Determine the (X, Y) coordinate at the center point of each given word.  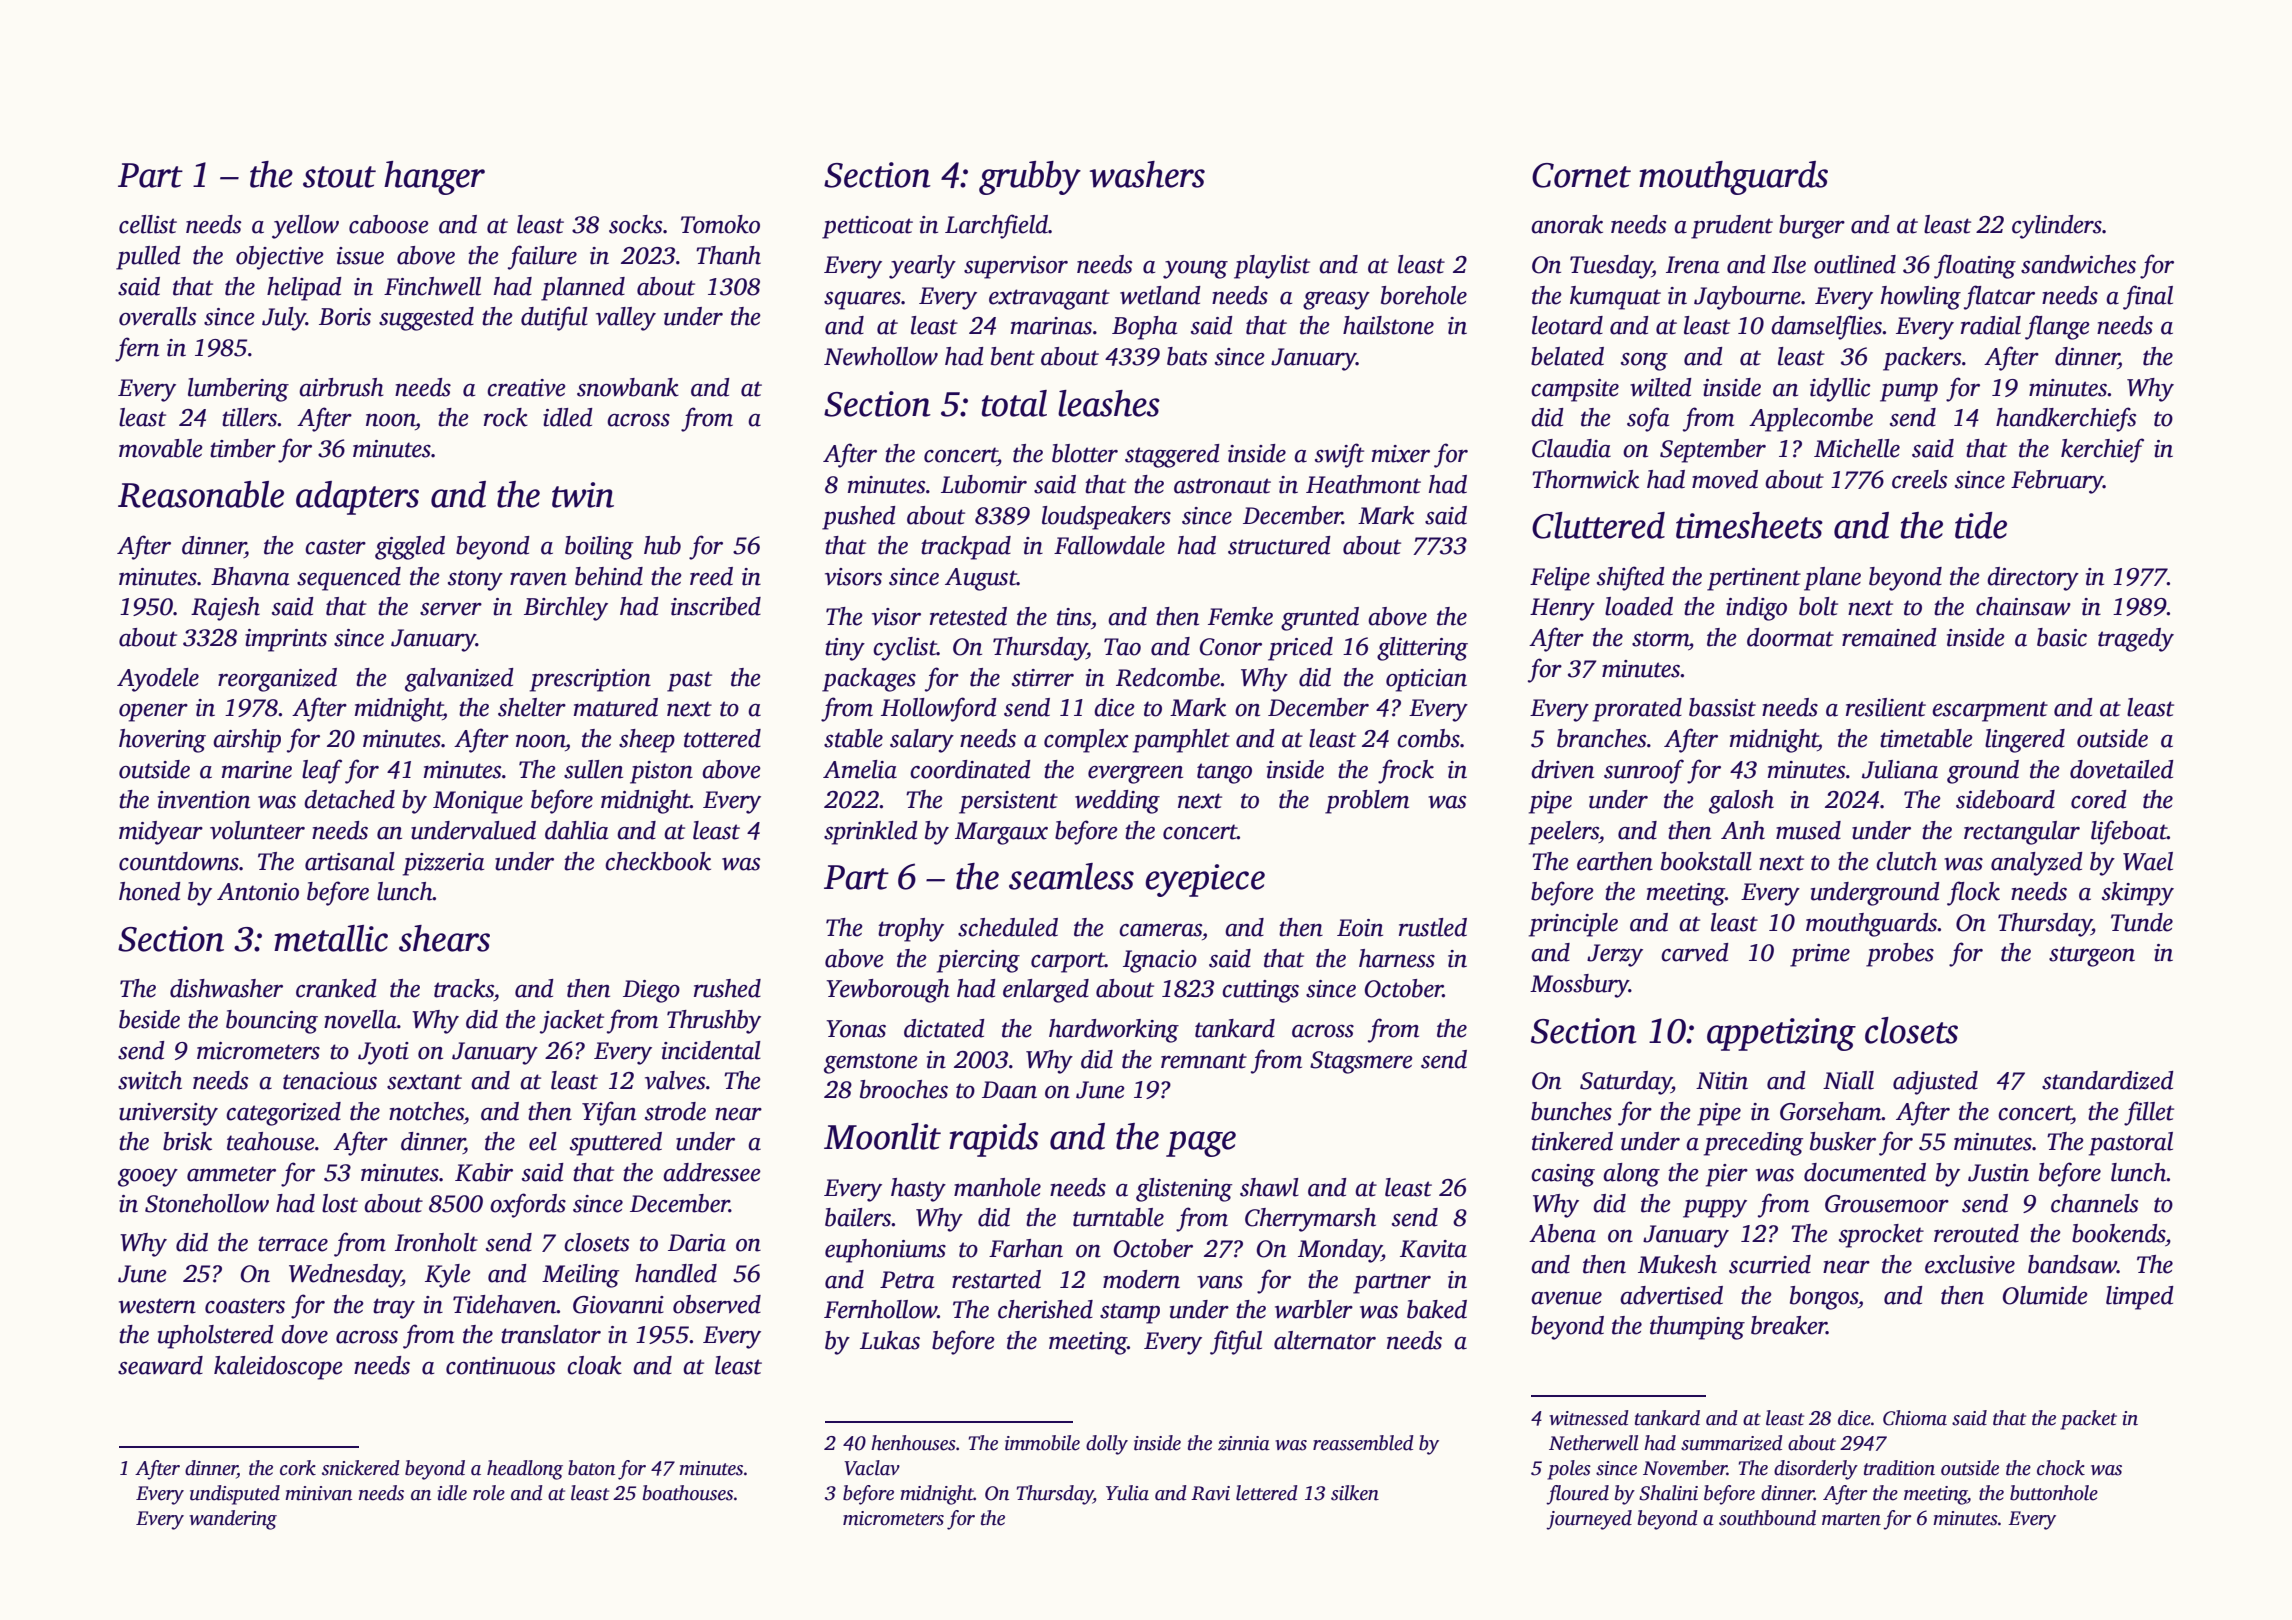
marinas (1051, 326)
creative (526, 388)
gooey (148, 1177)
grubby (1030, 178)
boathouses (688, 1493)
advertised (1671, 1295)
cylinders (2057, 227)
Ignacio (1160, 961)
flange (2057, 327)
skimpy (2138, 894)
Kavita (1433, 1249)
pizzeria (444, 864)
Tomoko (720, 224)
